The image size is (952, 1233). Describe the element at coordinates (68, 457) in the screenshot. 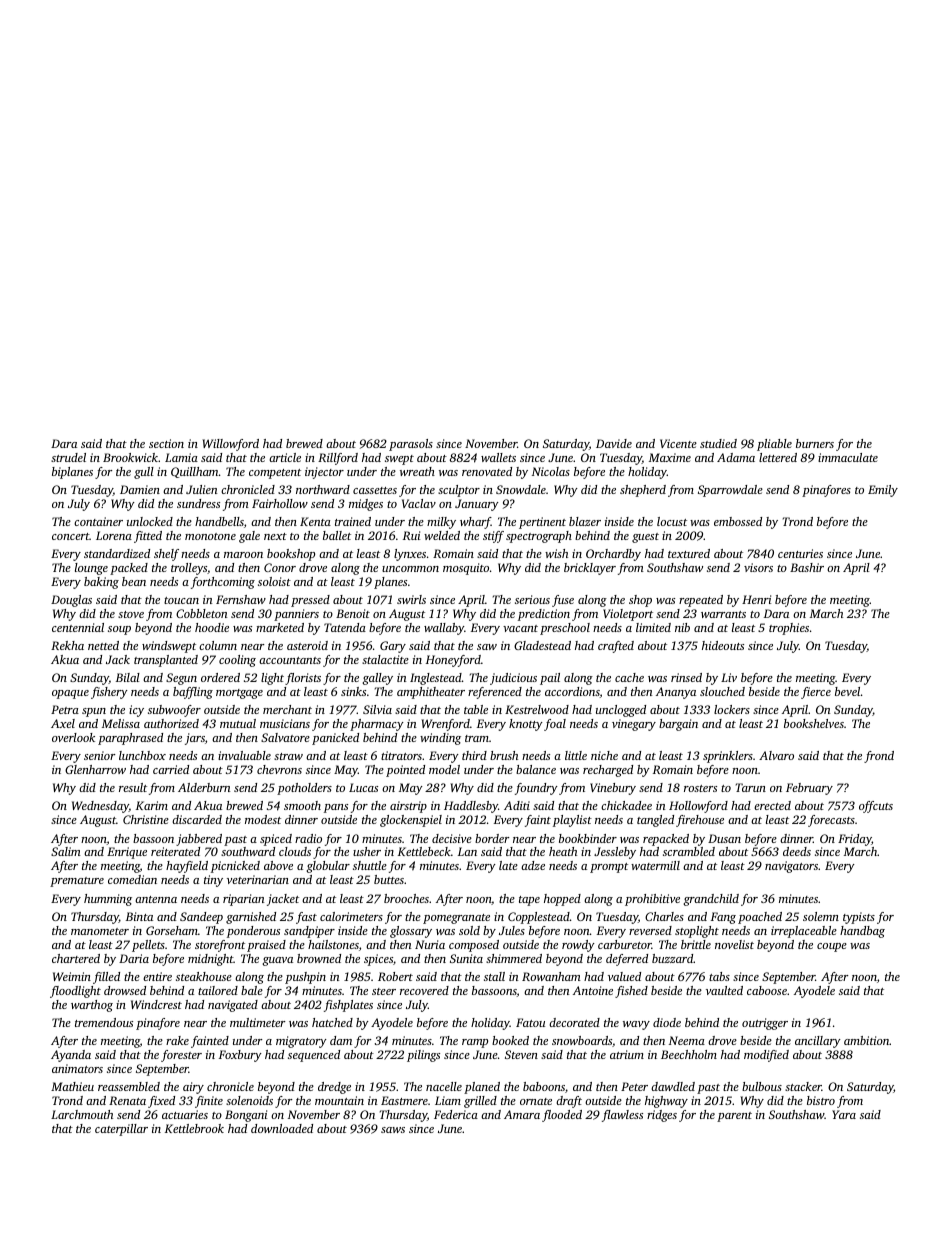

I see `strudel` at that location.
